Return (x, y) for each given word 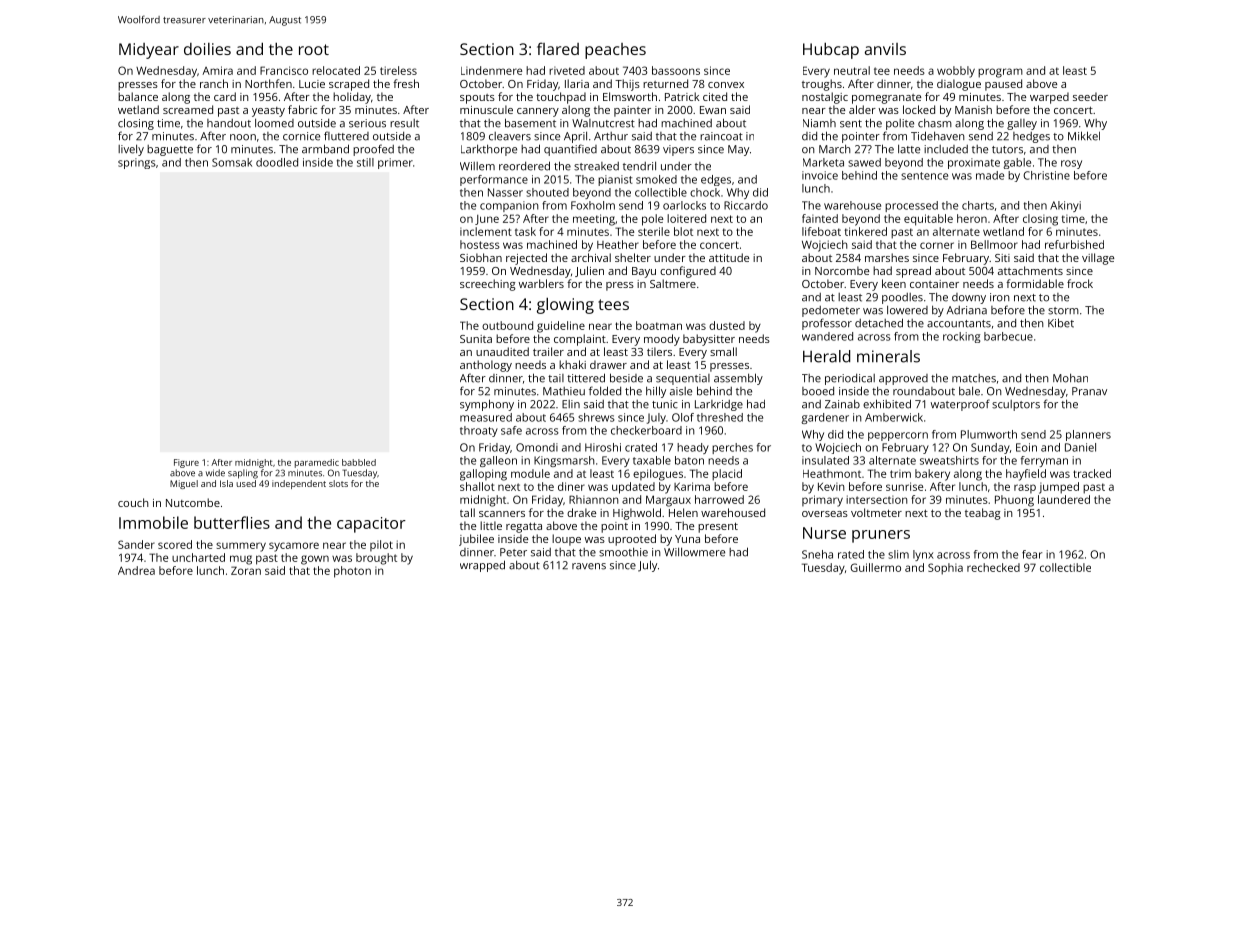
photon (352, 572)
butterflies (232, 522)
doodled (277, 162)
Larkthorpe (489, 150)
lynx (923, 555)
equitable (928, 220)
